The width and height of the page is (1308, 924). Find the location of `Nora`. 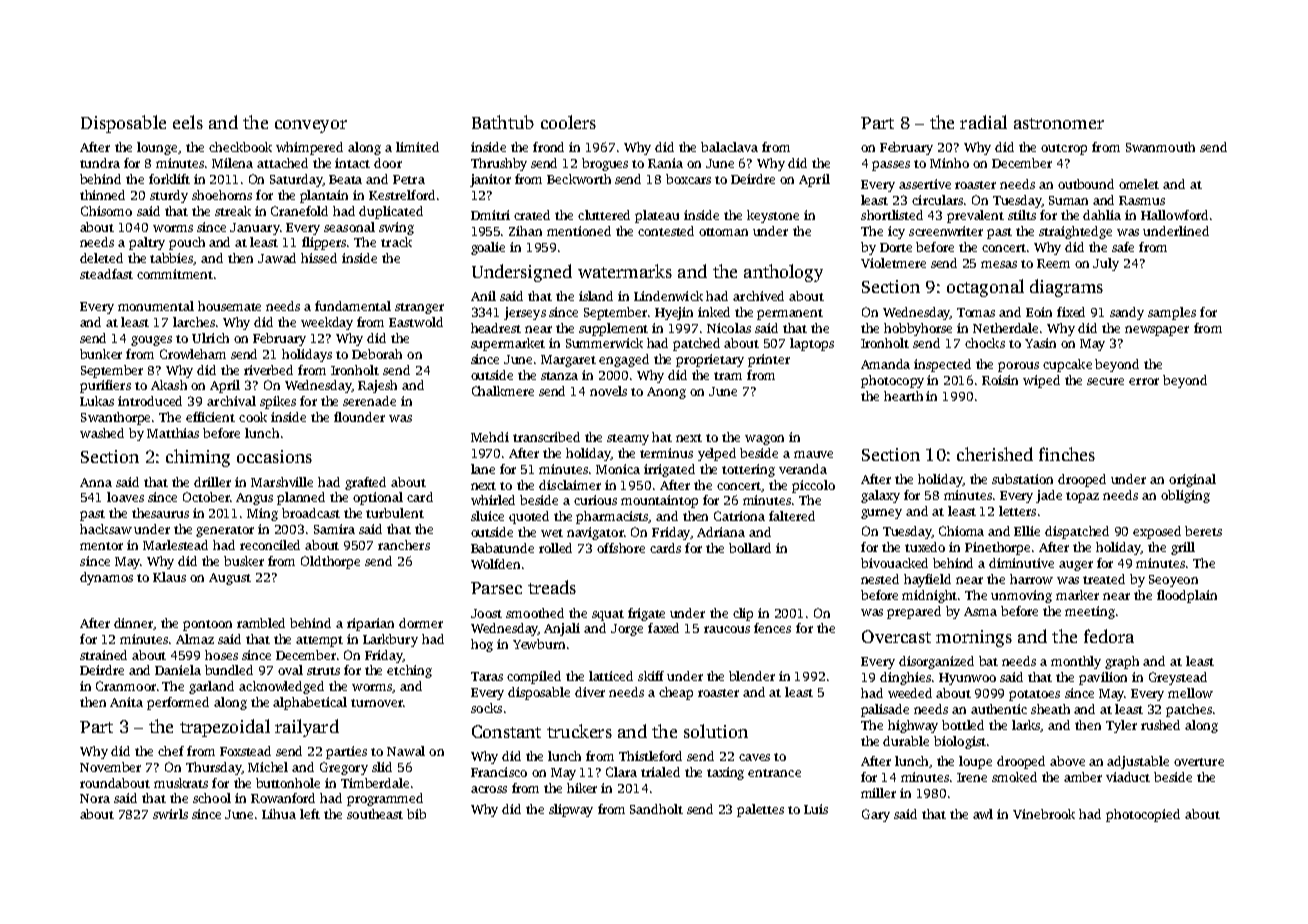

Nora is located at coordinates (95, 798).
